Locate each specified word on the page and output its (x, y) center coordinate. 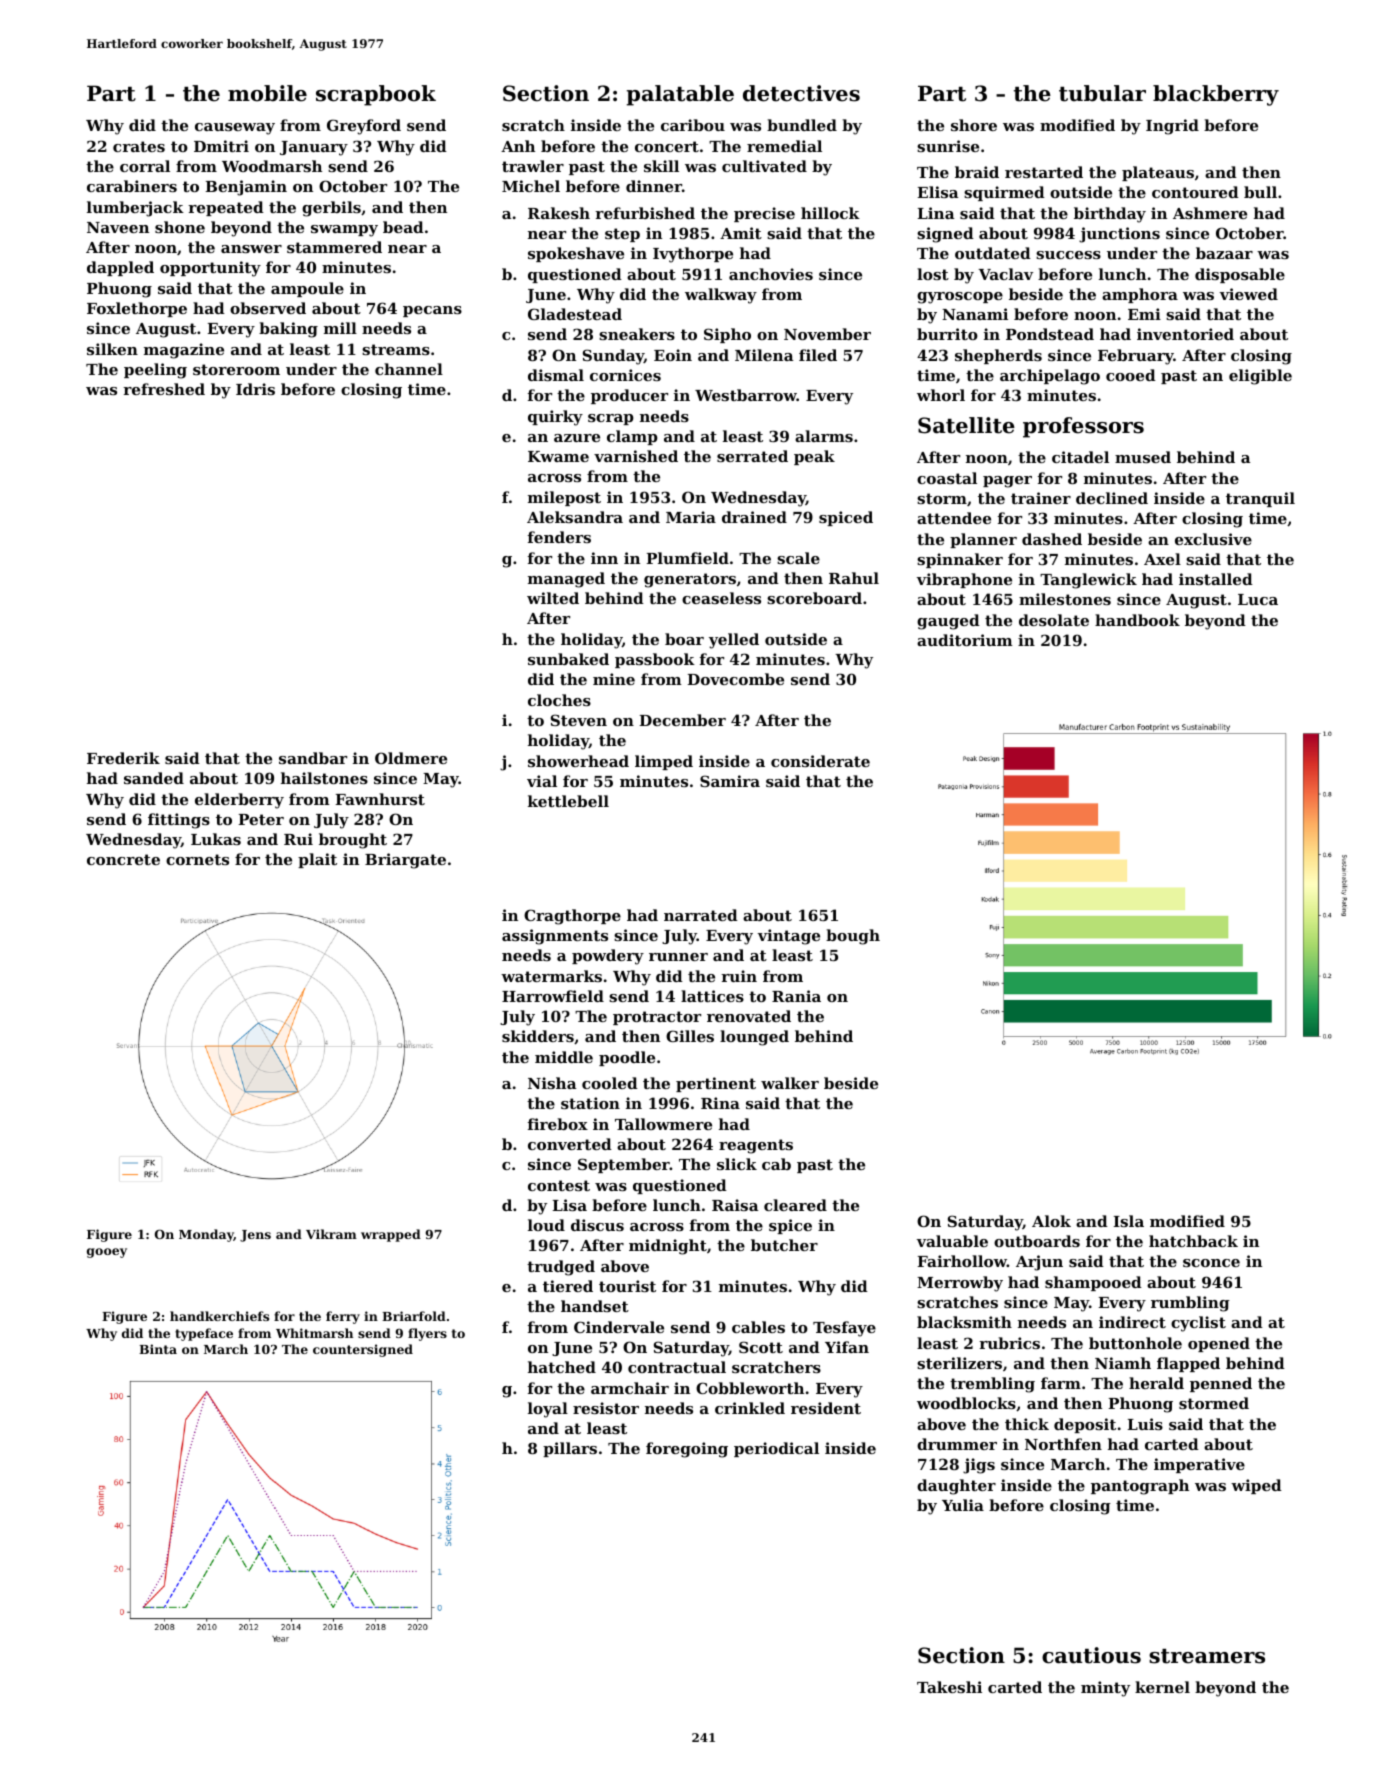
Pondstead (1050, 334)
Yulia (963, 1505)
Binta (158, 1349)
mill (340, 328)
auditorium (965, 640)
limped (664, 762)
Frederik (123, 758)
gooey (107, 1253)
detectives (801, 93)
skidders (538, 1036)
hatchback (1193, 1241)
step (622, 235)
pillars (570, 1449)
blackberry (1216, 95)
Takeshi (949, 1687)
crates (139, 146)
